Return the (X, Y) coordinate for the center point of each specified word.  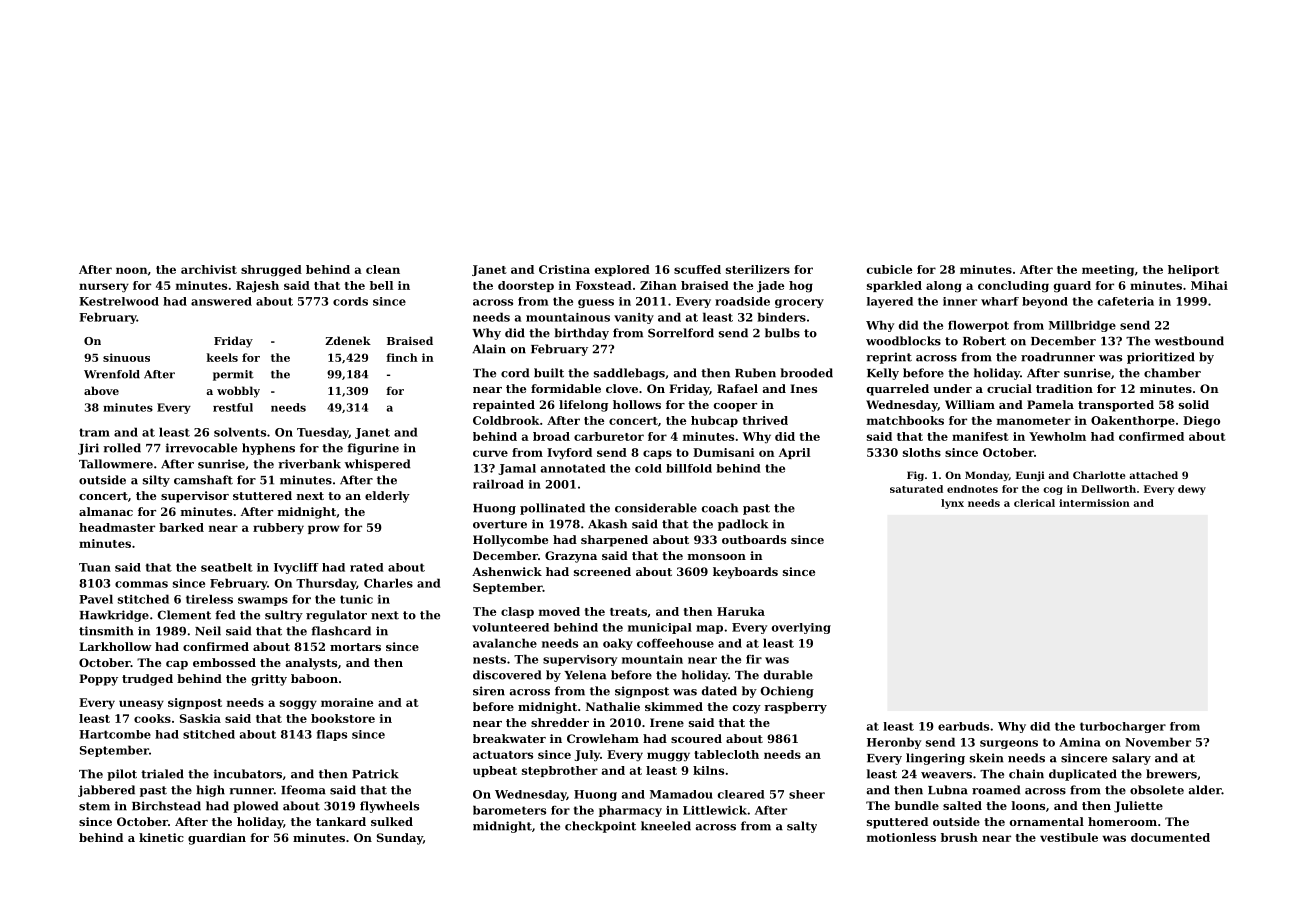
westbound (1189, 341)
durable (788, 675)
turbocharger (1123, 727)
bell (381, 285)
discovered (507, 675)
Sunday (400, 839)
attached (1153, 475)
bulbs (782, 333)
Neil (208, 631)
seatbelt (227, 567)
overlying (801, 628)
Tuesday (323, 433)
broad (551, 436)
